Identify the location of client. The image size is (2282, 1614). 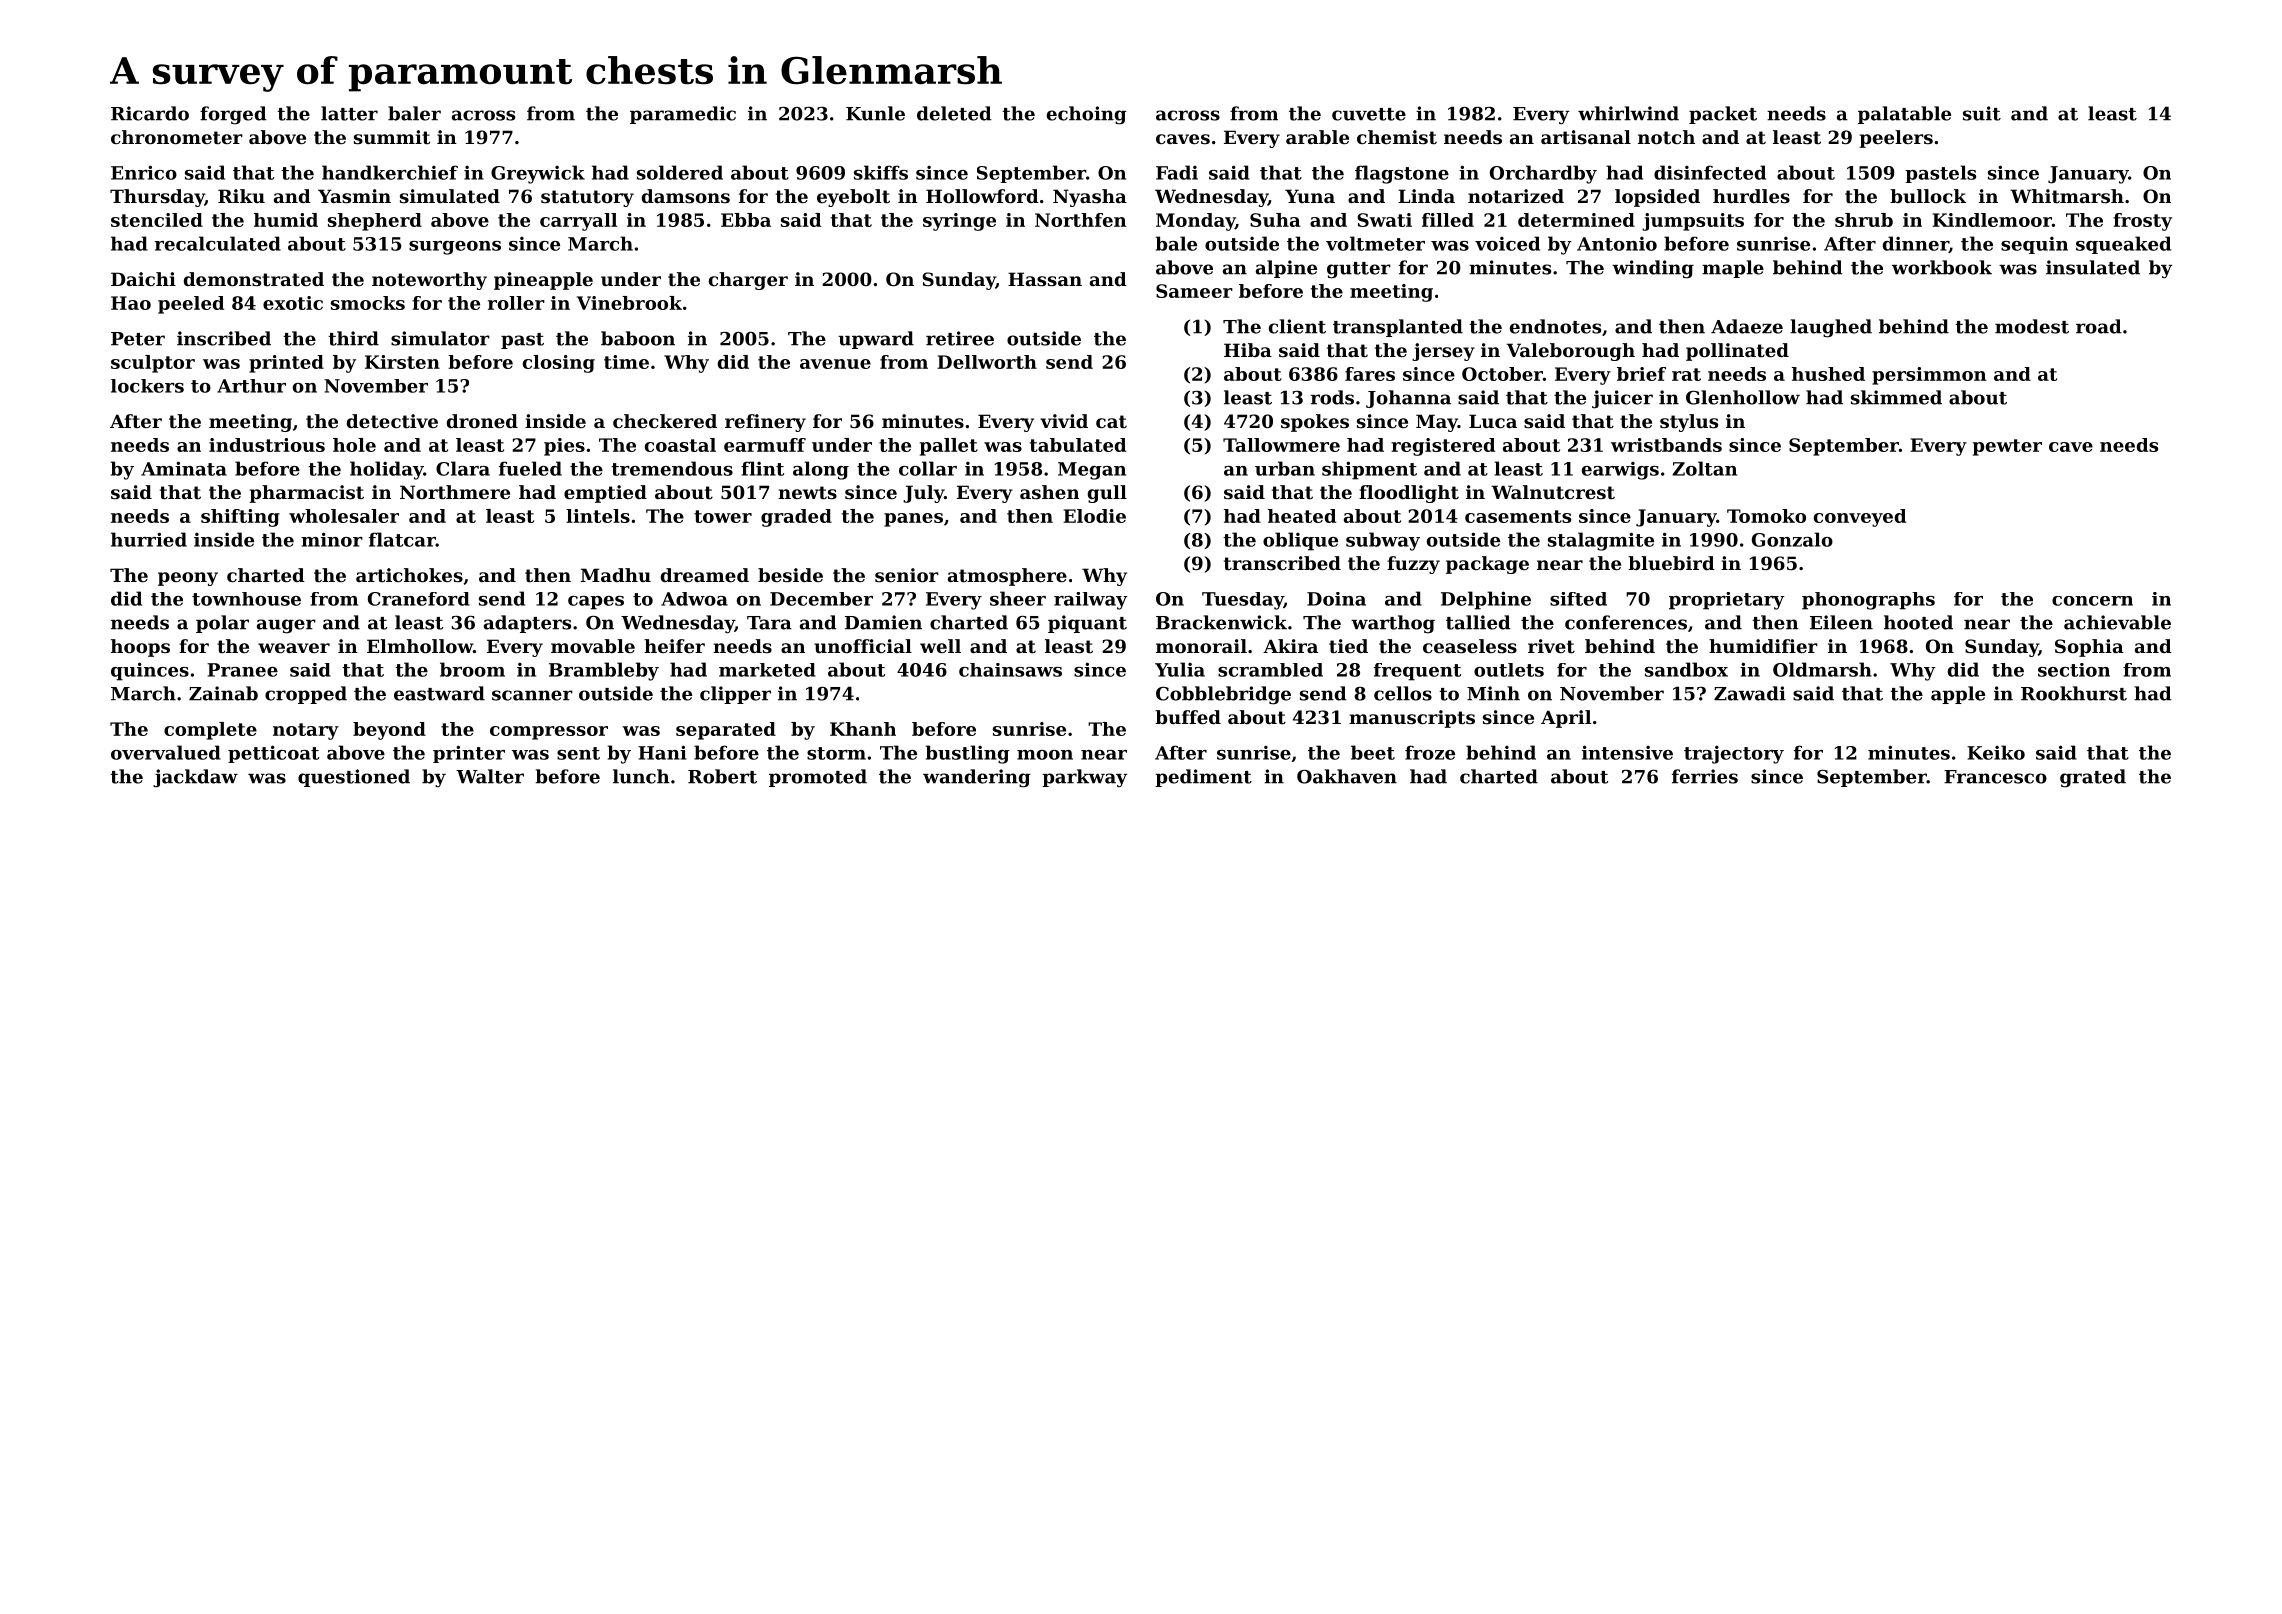
(1297, 326).
